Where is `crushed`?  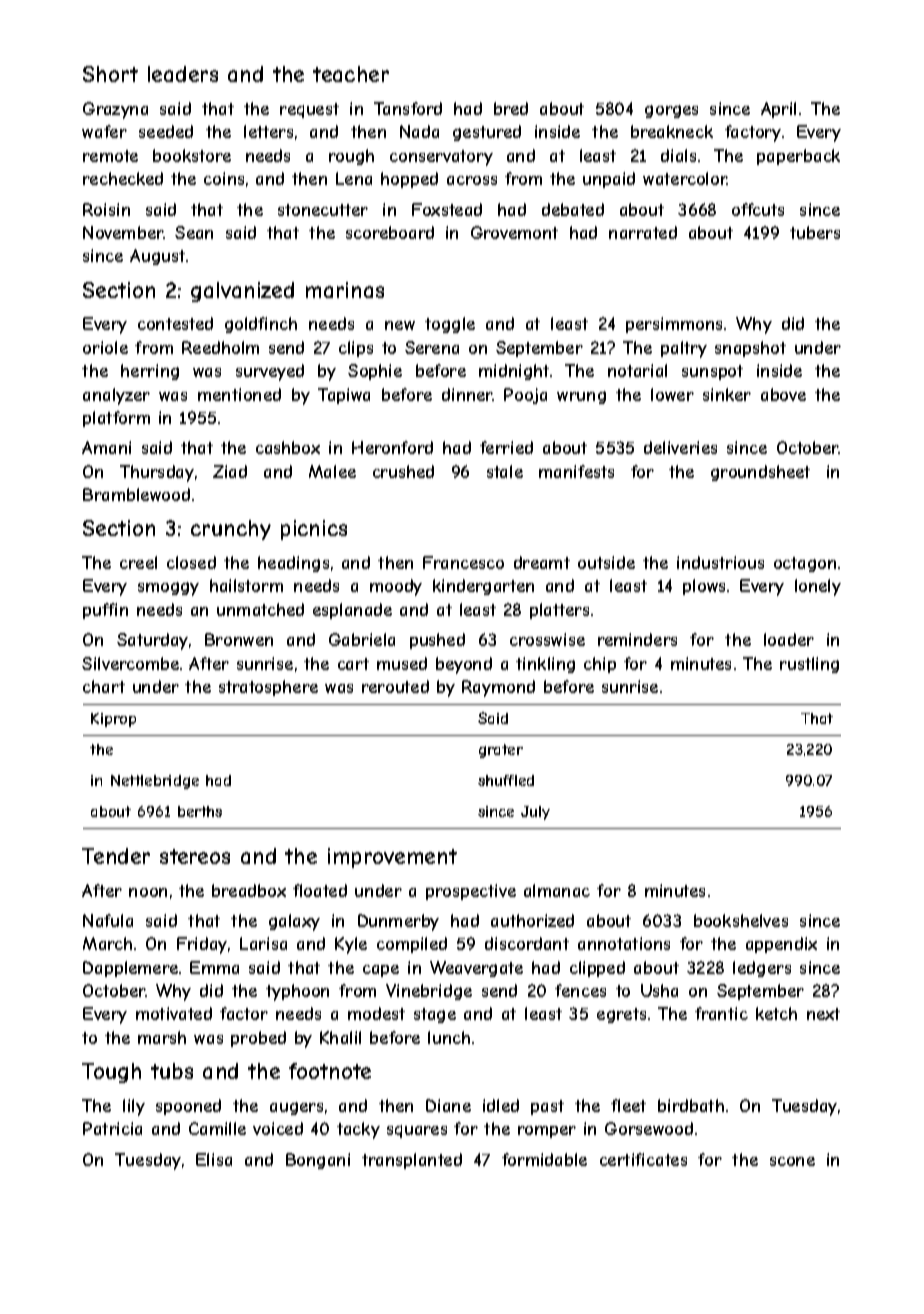 crushed is located at coordinates (403, 471).
